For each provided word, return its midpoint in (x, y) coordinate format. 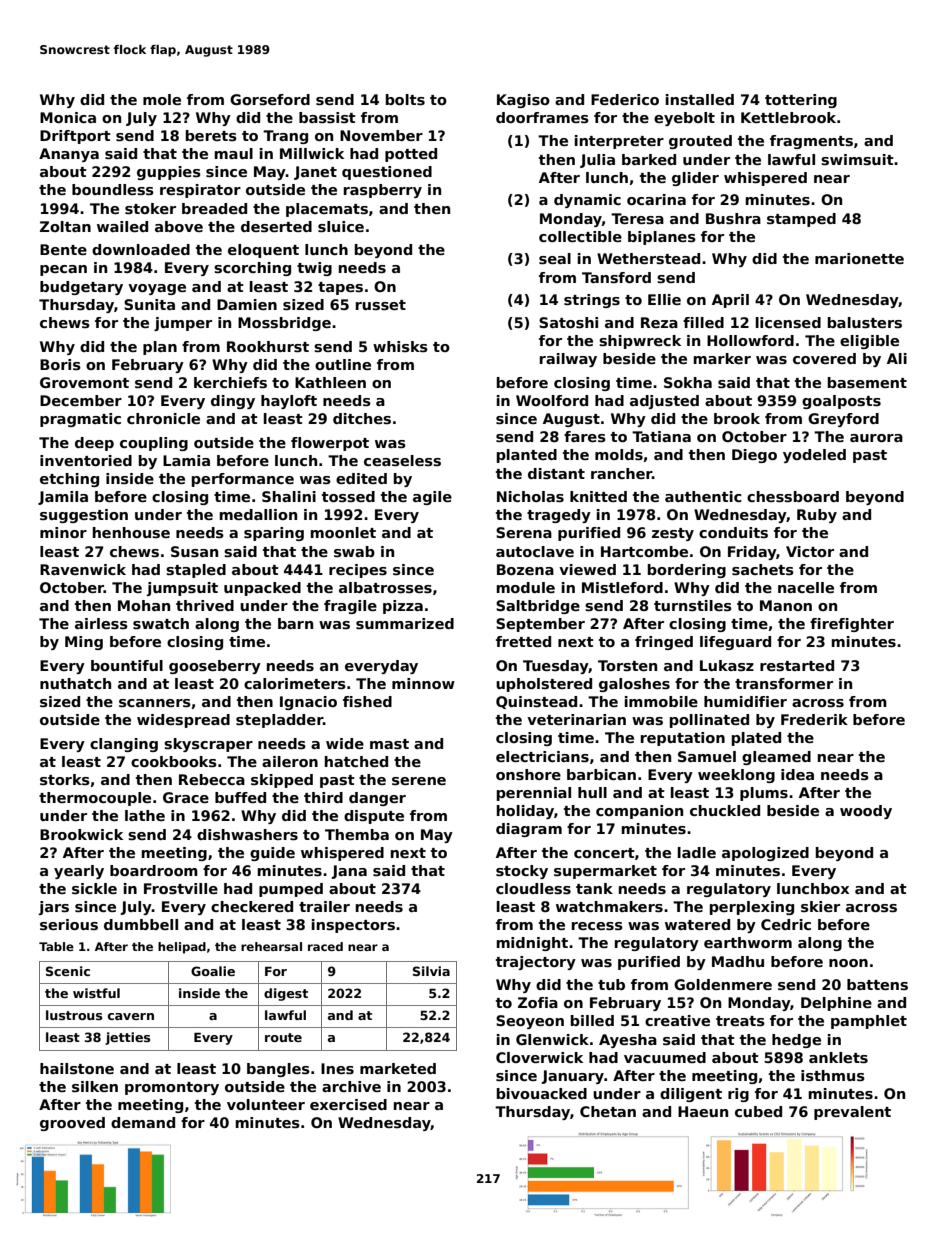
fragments (811, 142)
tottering (801, 101)
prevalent (852, 1113)
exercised (348, 1104)
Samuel (707, 756)
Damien (247, 304)
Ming (84, 643)
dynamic (587, 201)
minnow (423, 683)
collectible (580, 236)
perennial (534, 794)
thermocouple (95, 799)
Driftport (75, 137)
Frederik (814, 719)
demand (143, 1122)
